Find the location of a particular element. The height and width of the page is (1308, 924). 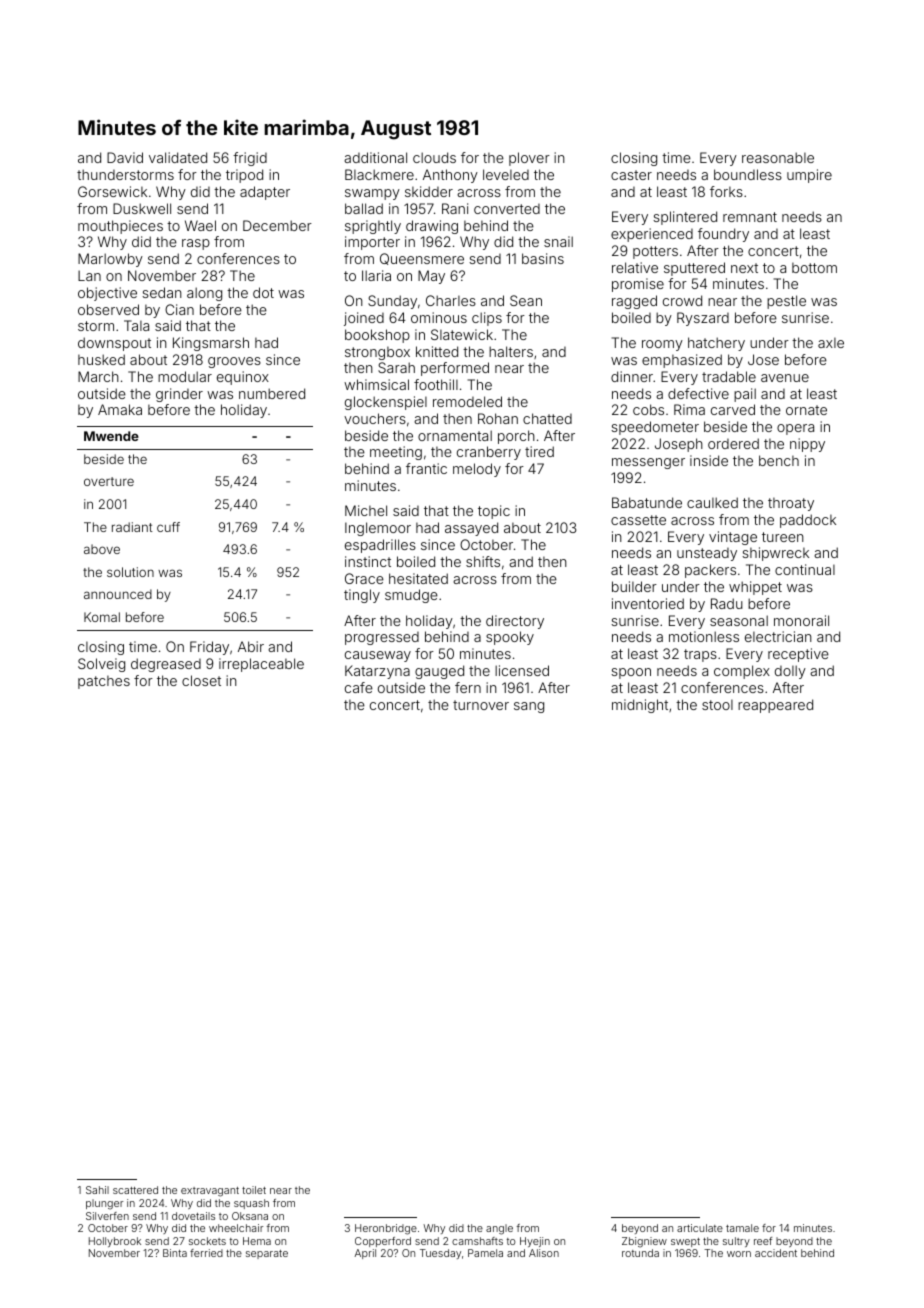

ornate is located at coordinates (806, 410).
